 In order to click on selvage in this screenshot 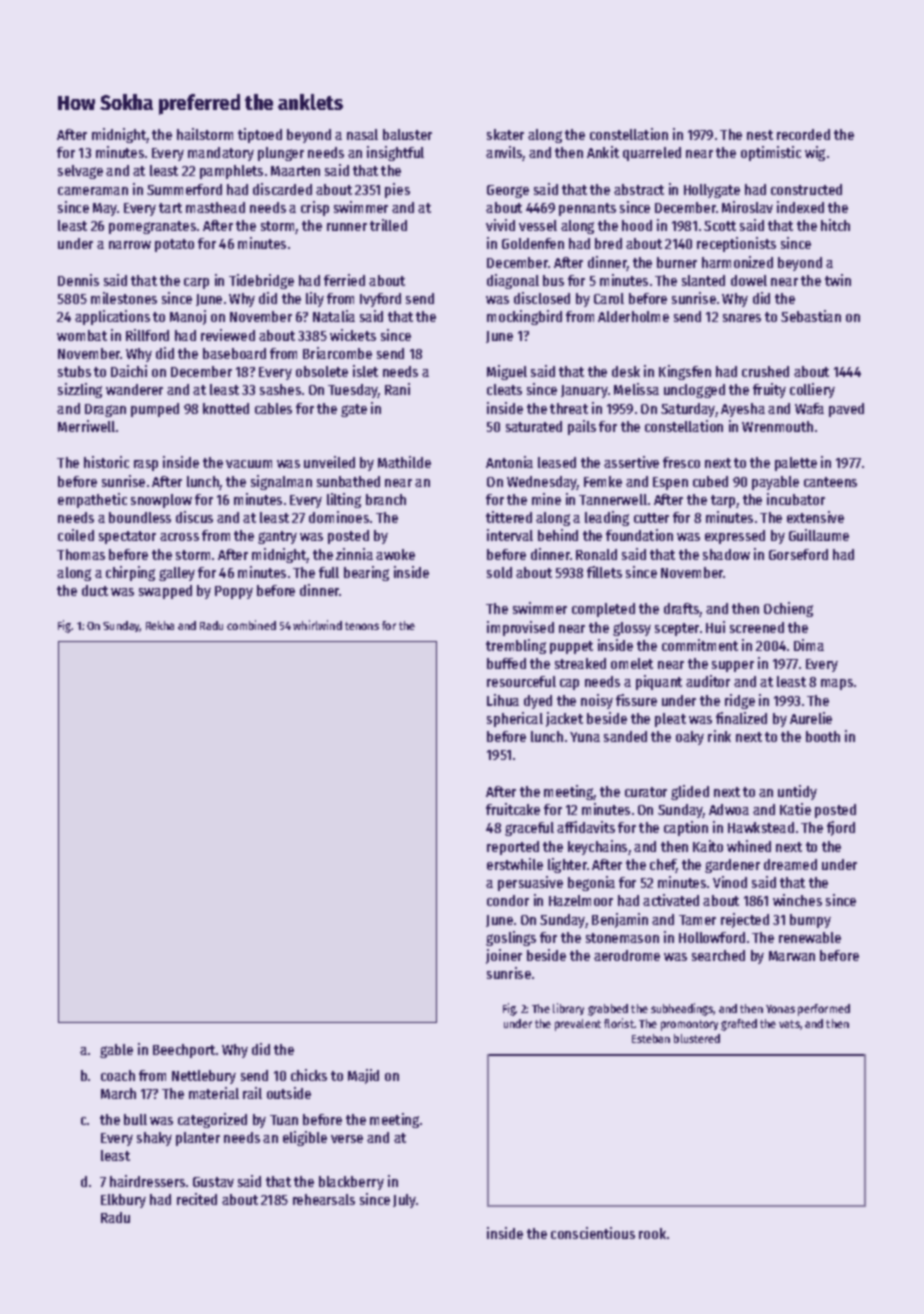, I will do `click(80, 172)`.
